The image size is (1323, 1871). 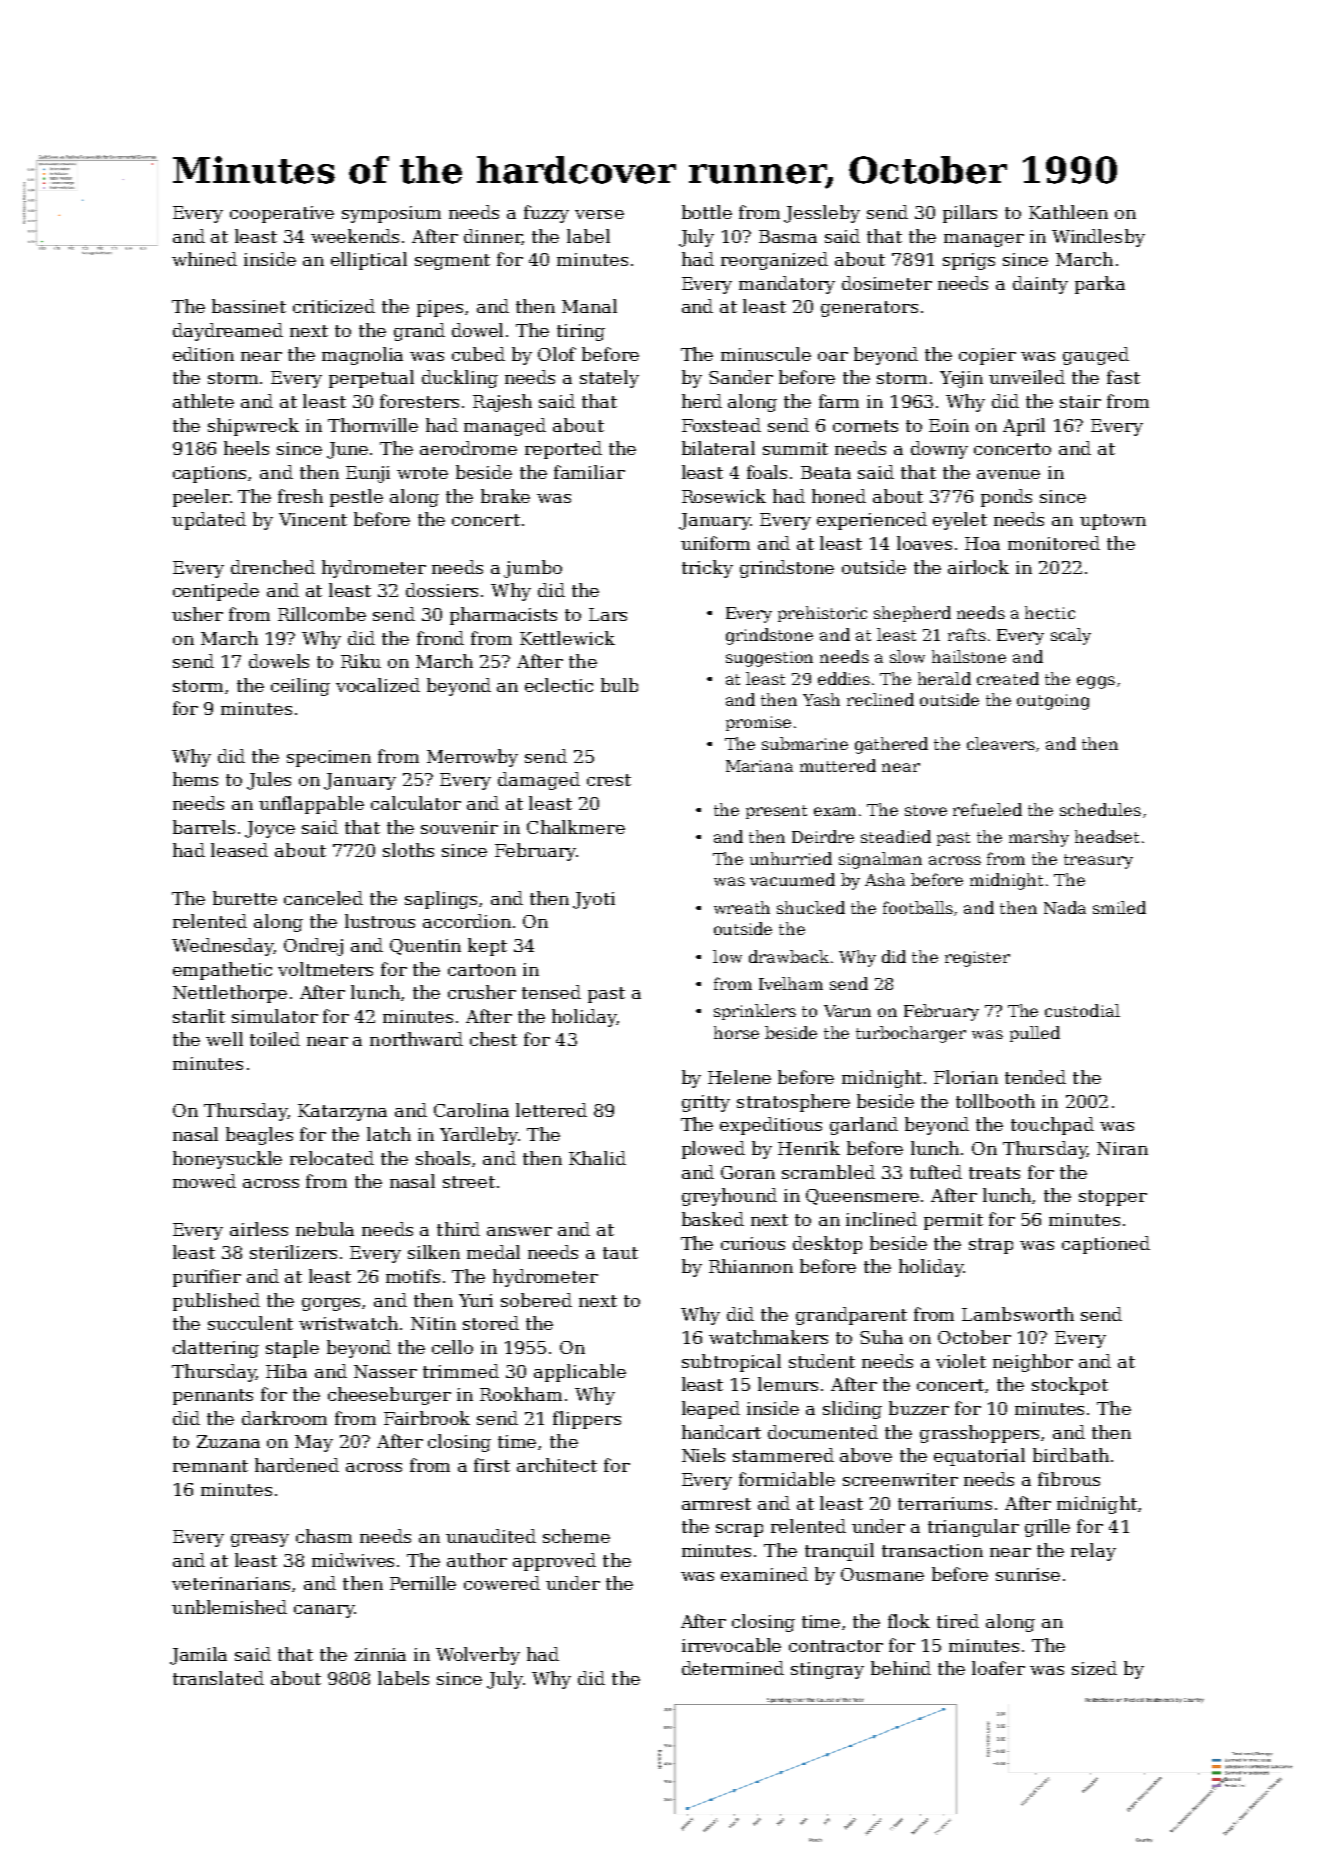 What do you see at coordinates (998, 1668) in the page?
I see `loafer` at bounding box center [998, 1668].
